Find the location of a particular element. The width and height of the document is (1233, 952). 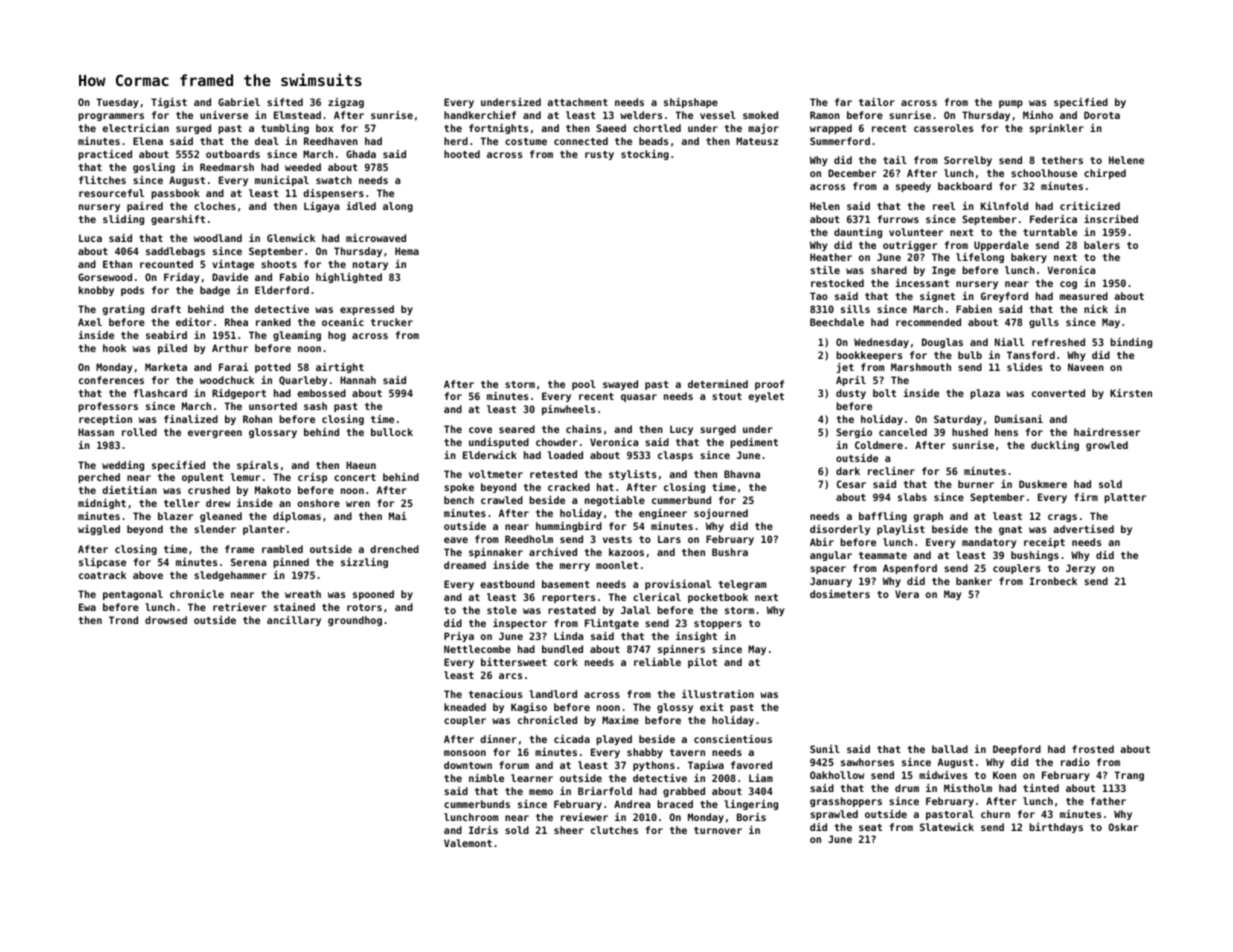

pump is located at coordinates (1011, 104).
